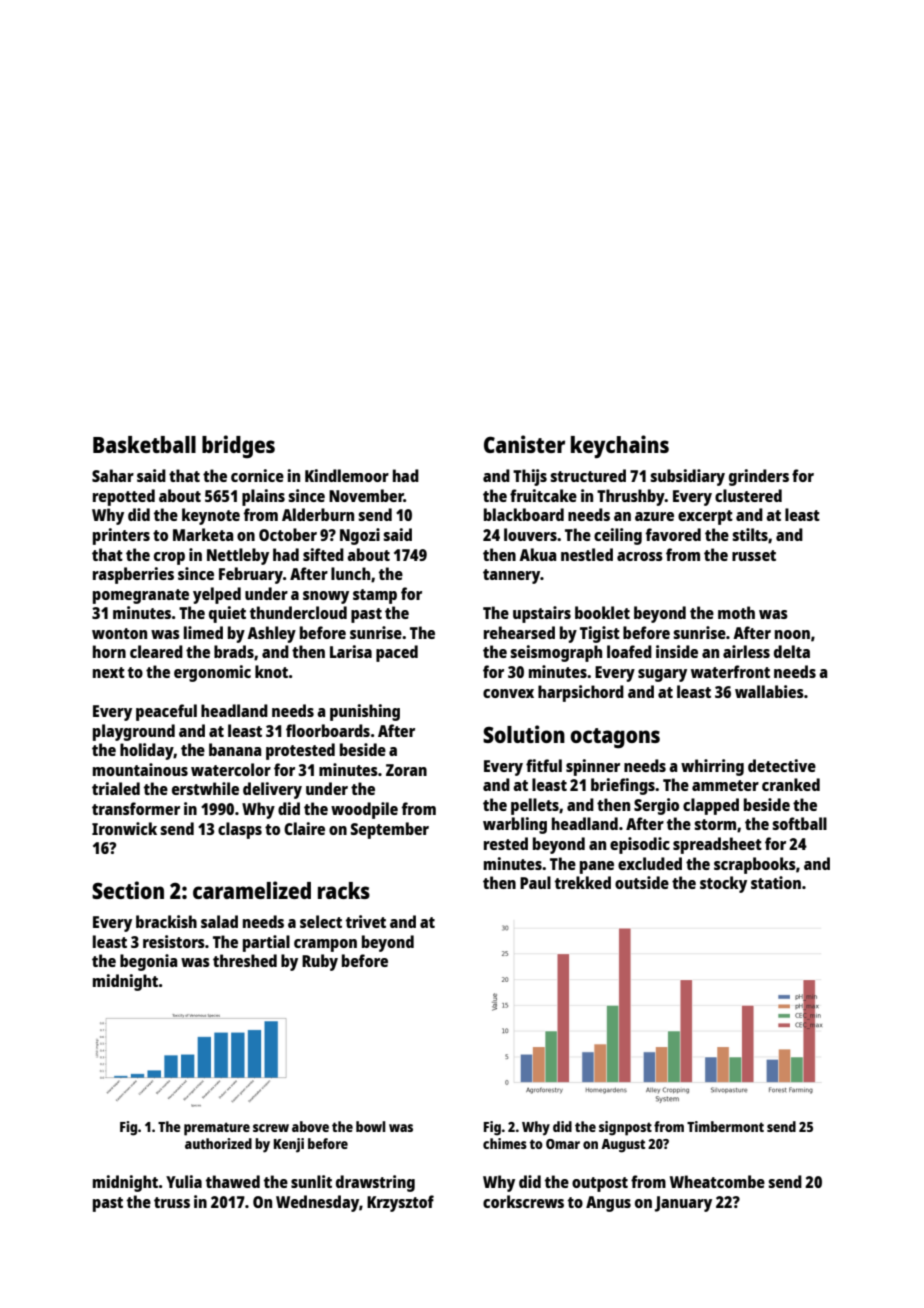 The image size is (924, 1308). What do you see at coordinates (318, 514) in the screenshot?
I see `Alderburn` at bounding box center [318, 514].
